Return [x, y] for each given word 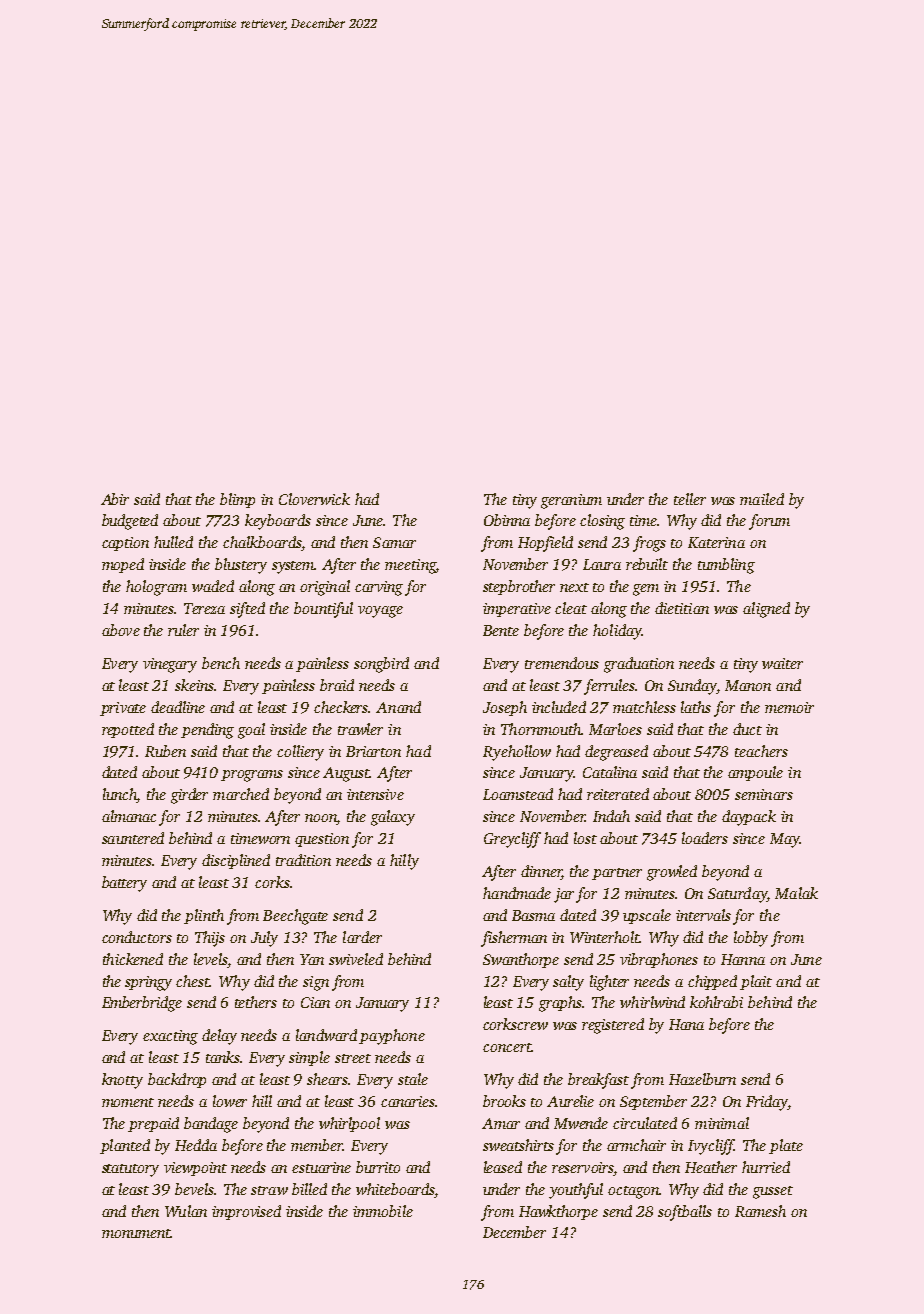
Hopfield [545, 544]
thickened [133, 959]
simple [309, 1058]
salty [568, 983]
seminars [764, 794]
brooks [504, 1101]
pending [207, 731]
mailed [762, 499]
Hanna [743, 959]
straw [269, 1190]
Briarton [373, 751]
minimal [722, 1123]
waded [213, 586]
